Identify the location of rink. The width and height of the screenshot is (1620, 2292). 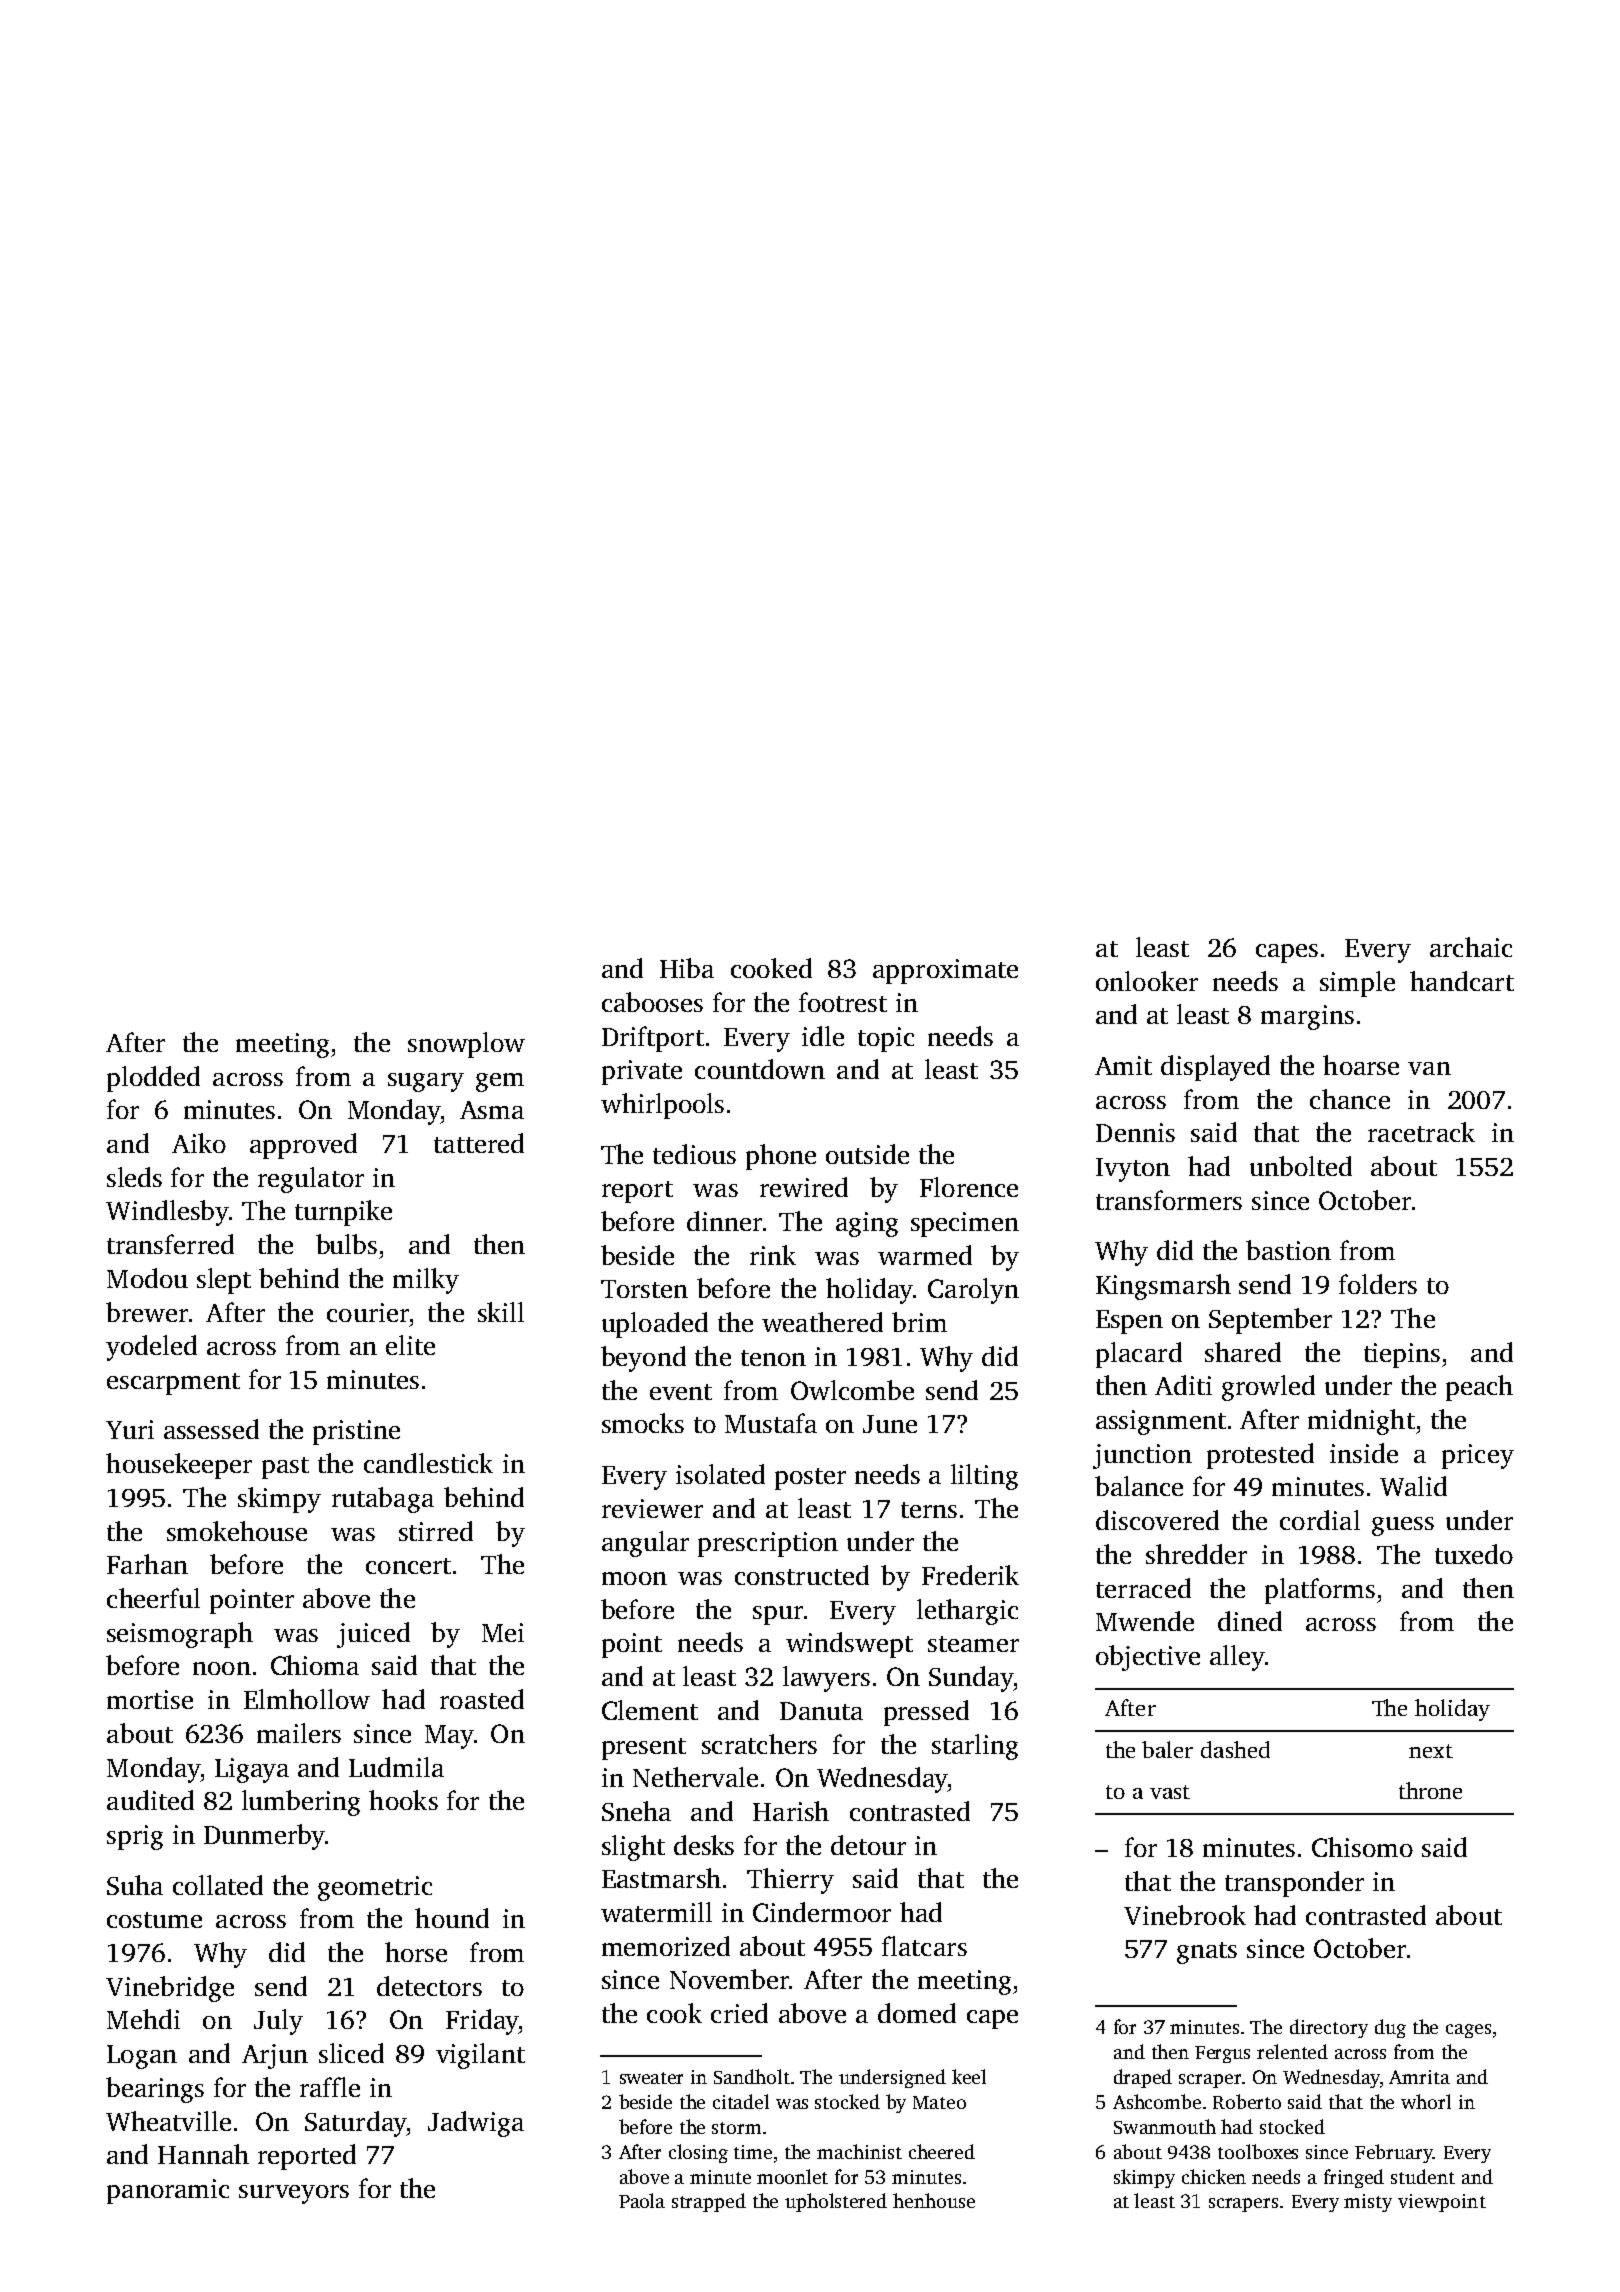
(773, 1255).
